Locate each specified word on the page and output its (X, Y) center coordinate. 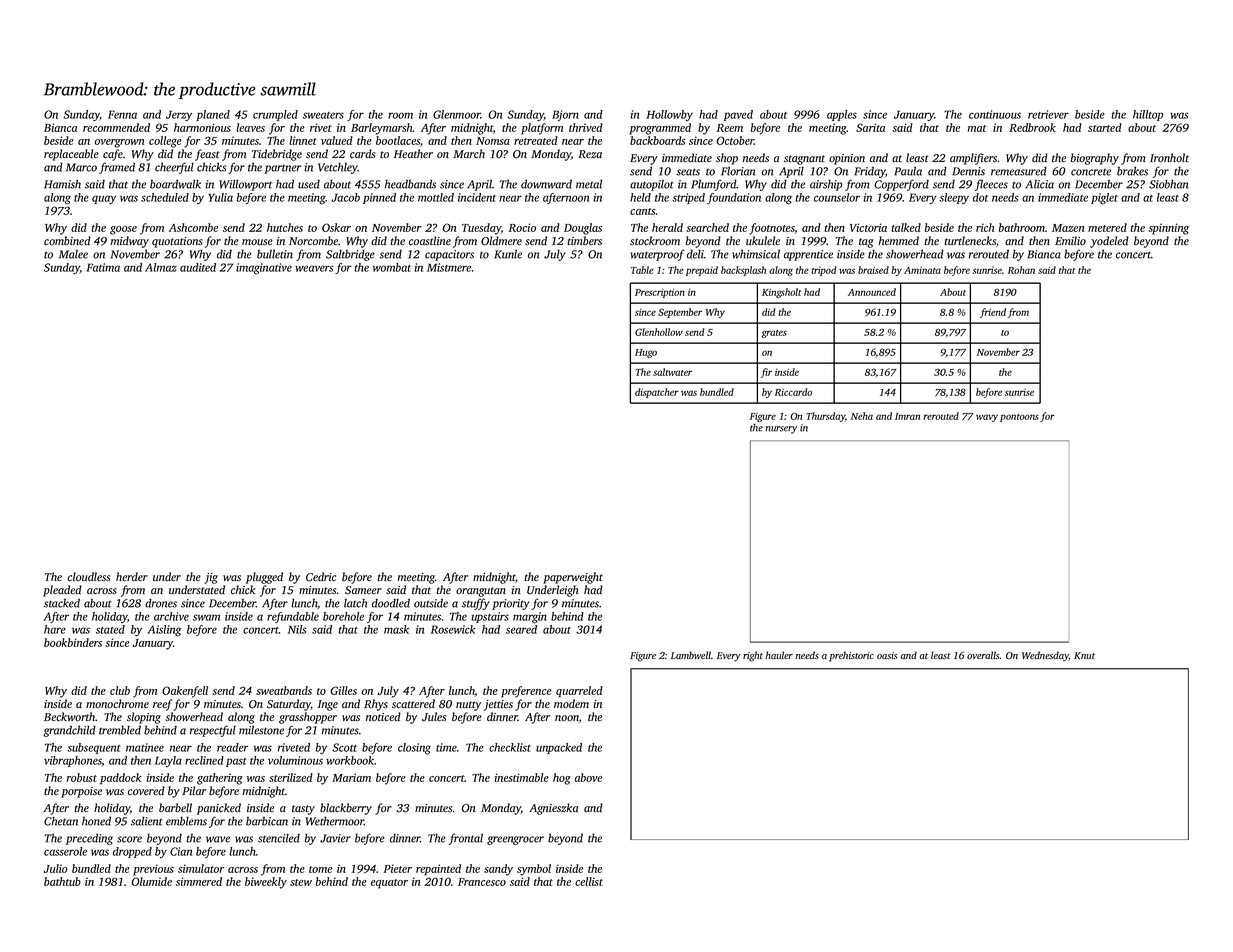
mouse (257, 242)
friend (993, 313)
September (680, 313)
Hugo (646, 353)
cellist (589, 881)
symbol (534, 870)
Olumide (151, 881)
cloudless (89, 577)
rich (985, 227)
